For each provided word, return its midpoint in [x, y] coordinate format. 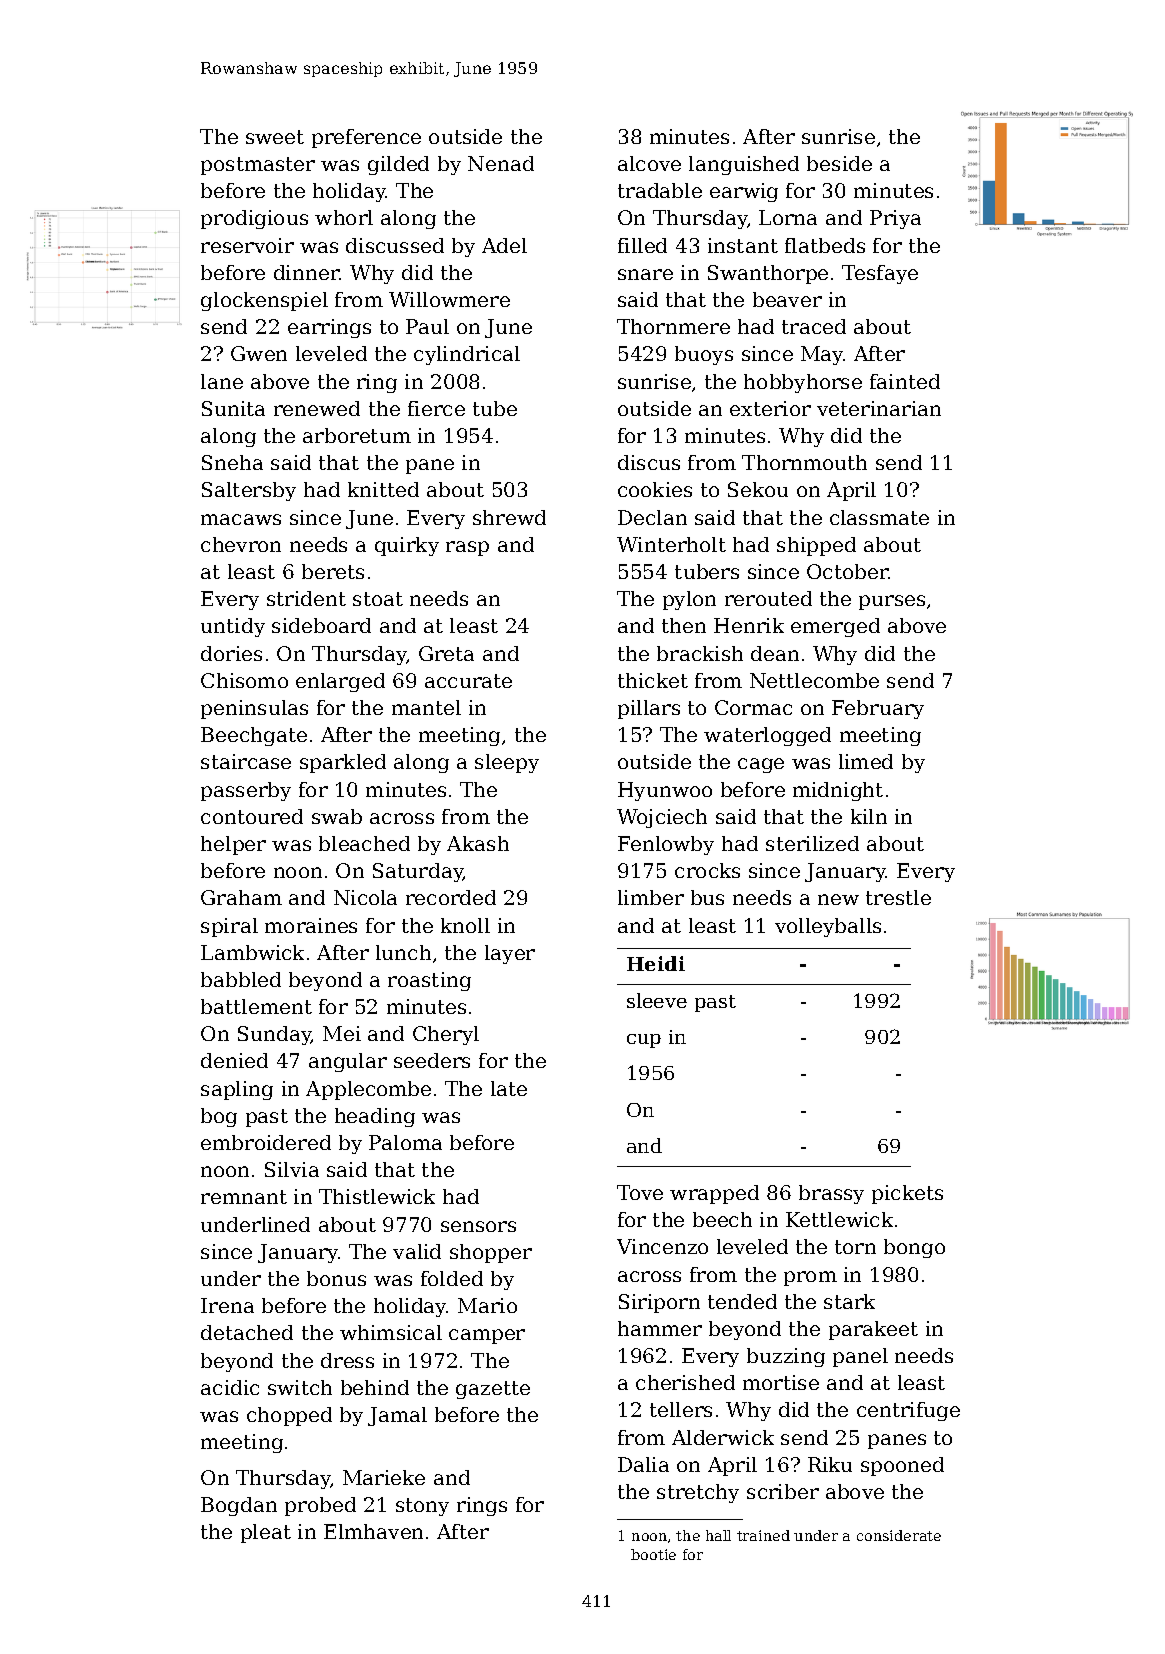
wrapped [714, 1194]
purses [892, 602]
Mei [342, 1033]
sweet [275, 137]
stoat [378, 599]
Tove [640, 1192]
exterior [770, 408]
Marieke [384, 1477]
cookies [655, 489]
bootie [653, 1554]
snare [645, 274]
